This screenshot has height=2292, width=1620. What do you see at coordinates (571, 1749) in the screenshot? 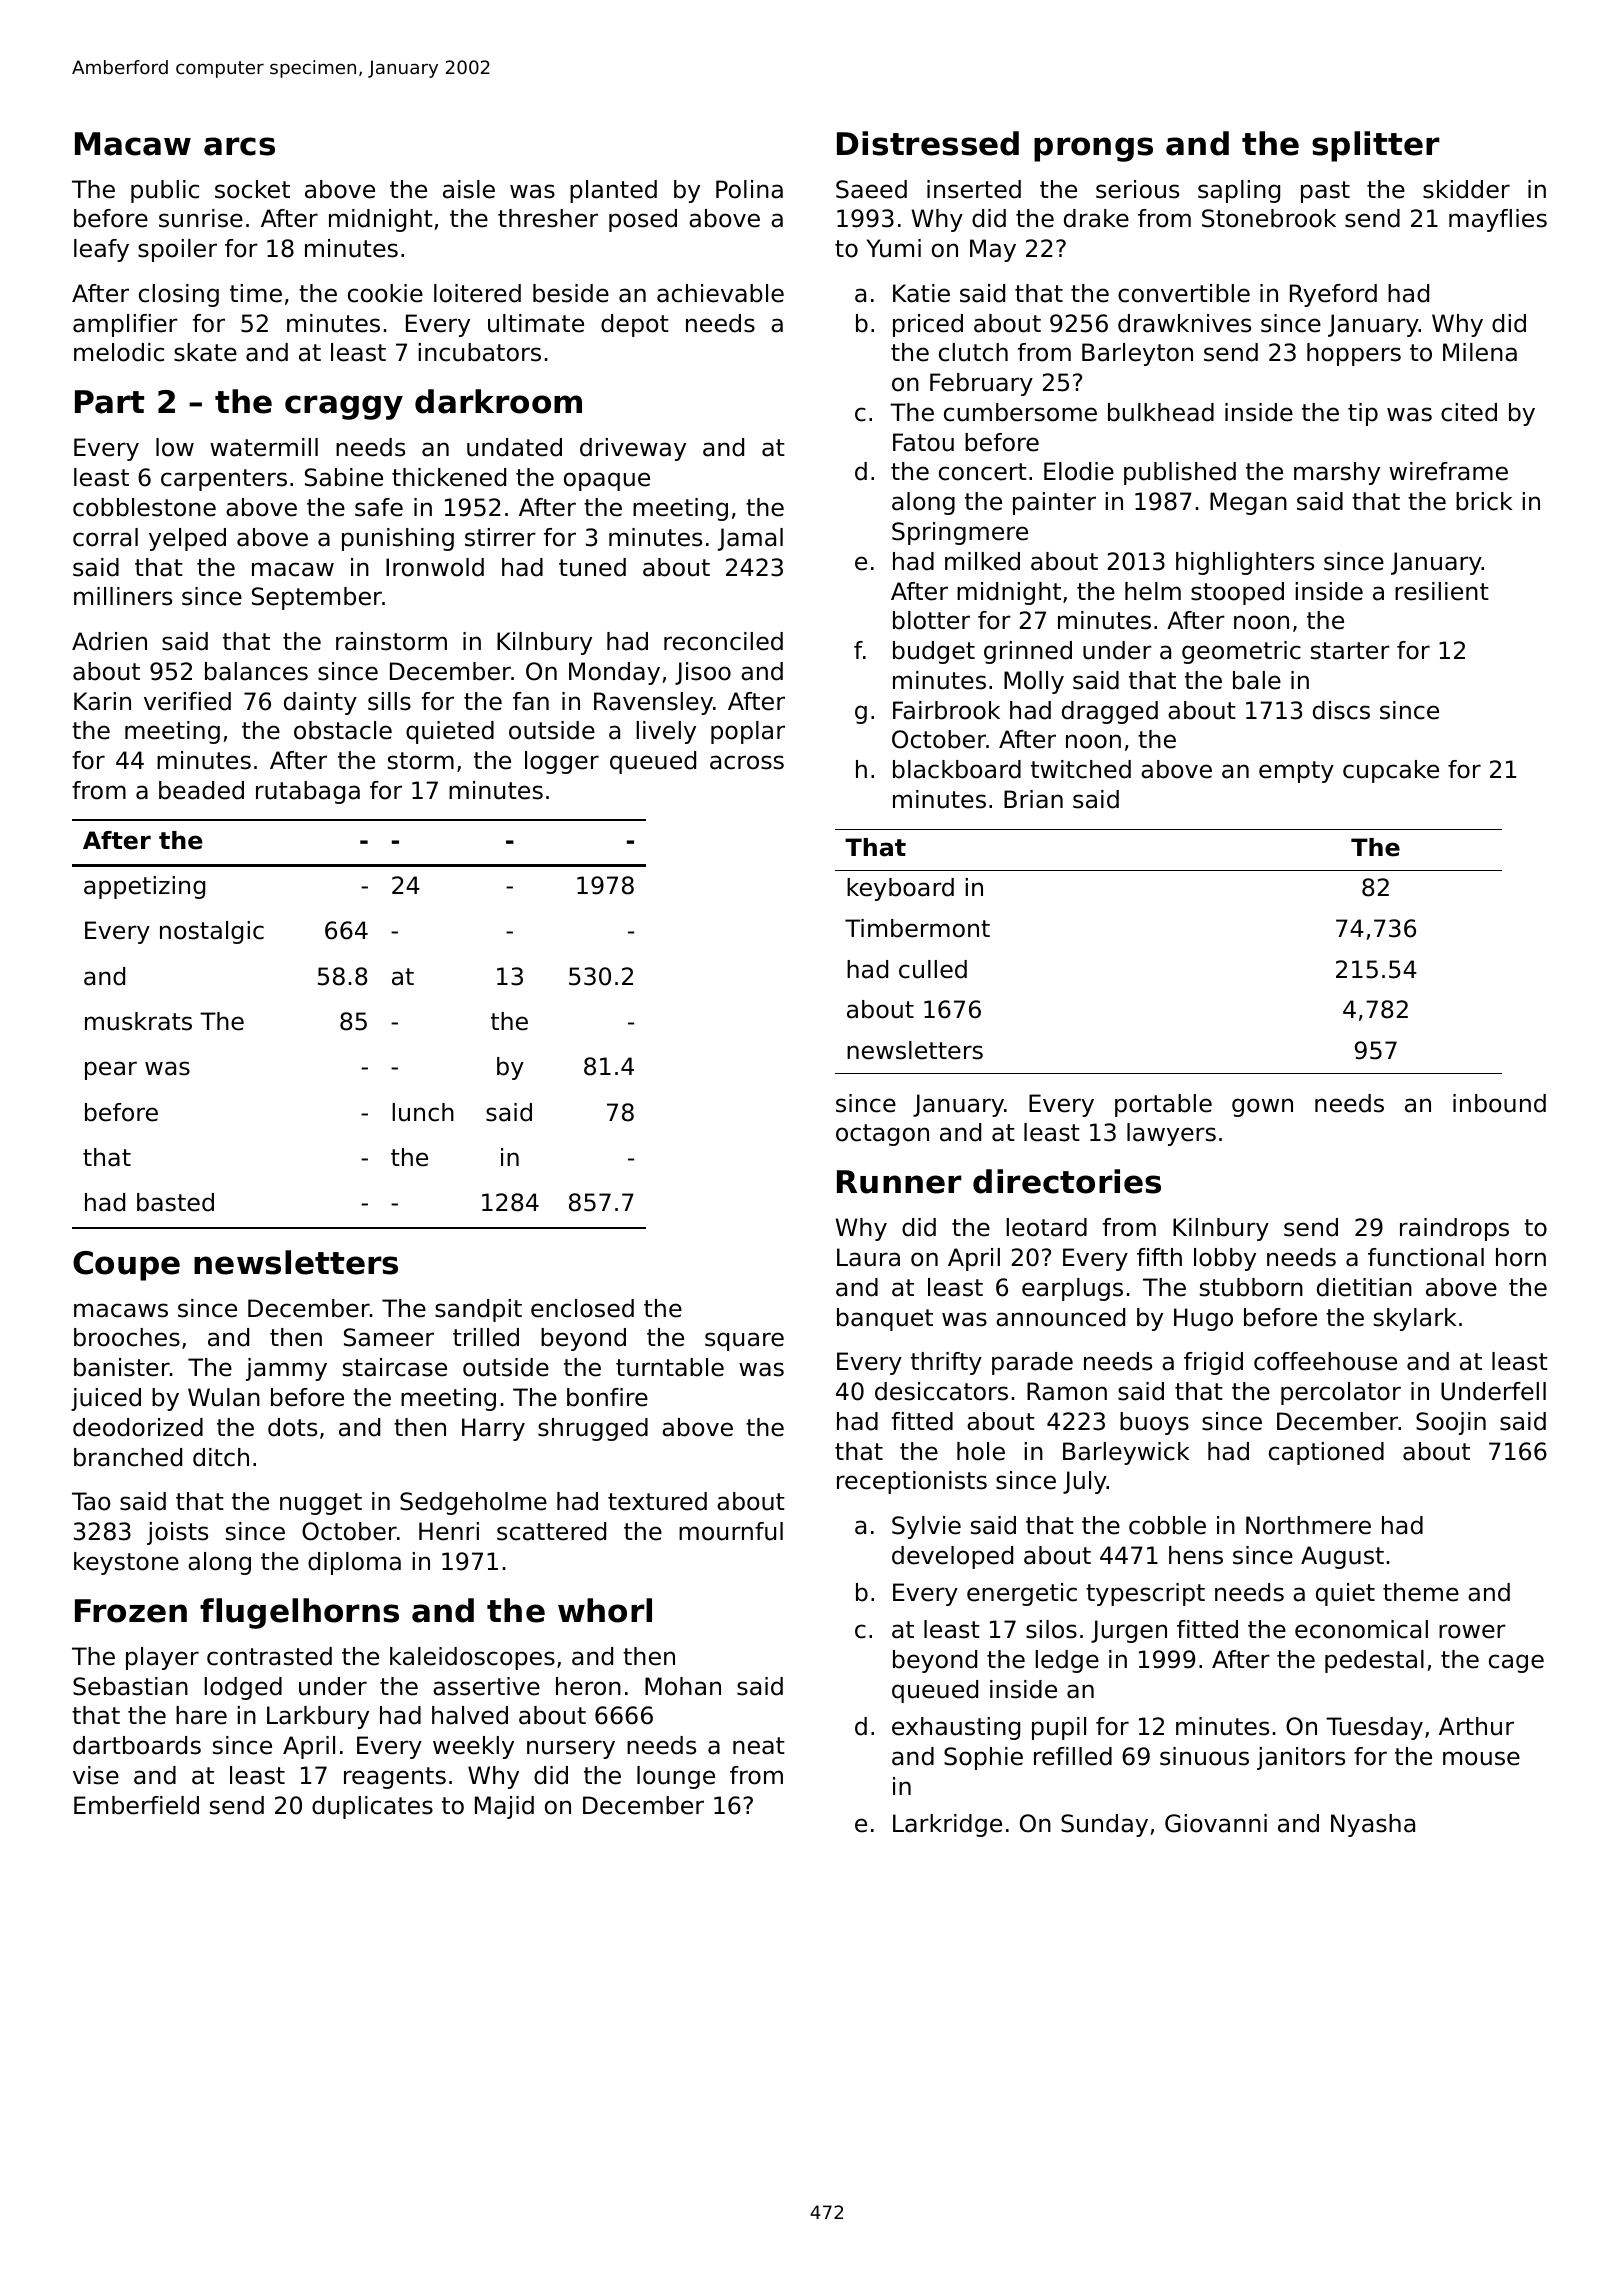
I see `nursery` at bounding box center [571, 1749].
